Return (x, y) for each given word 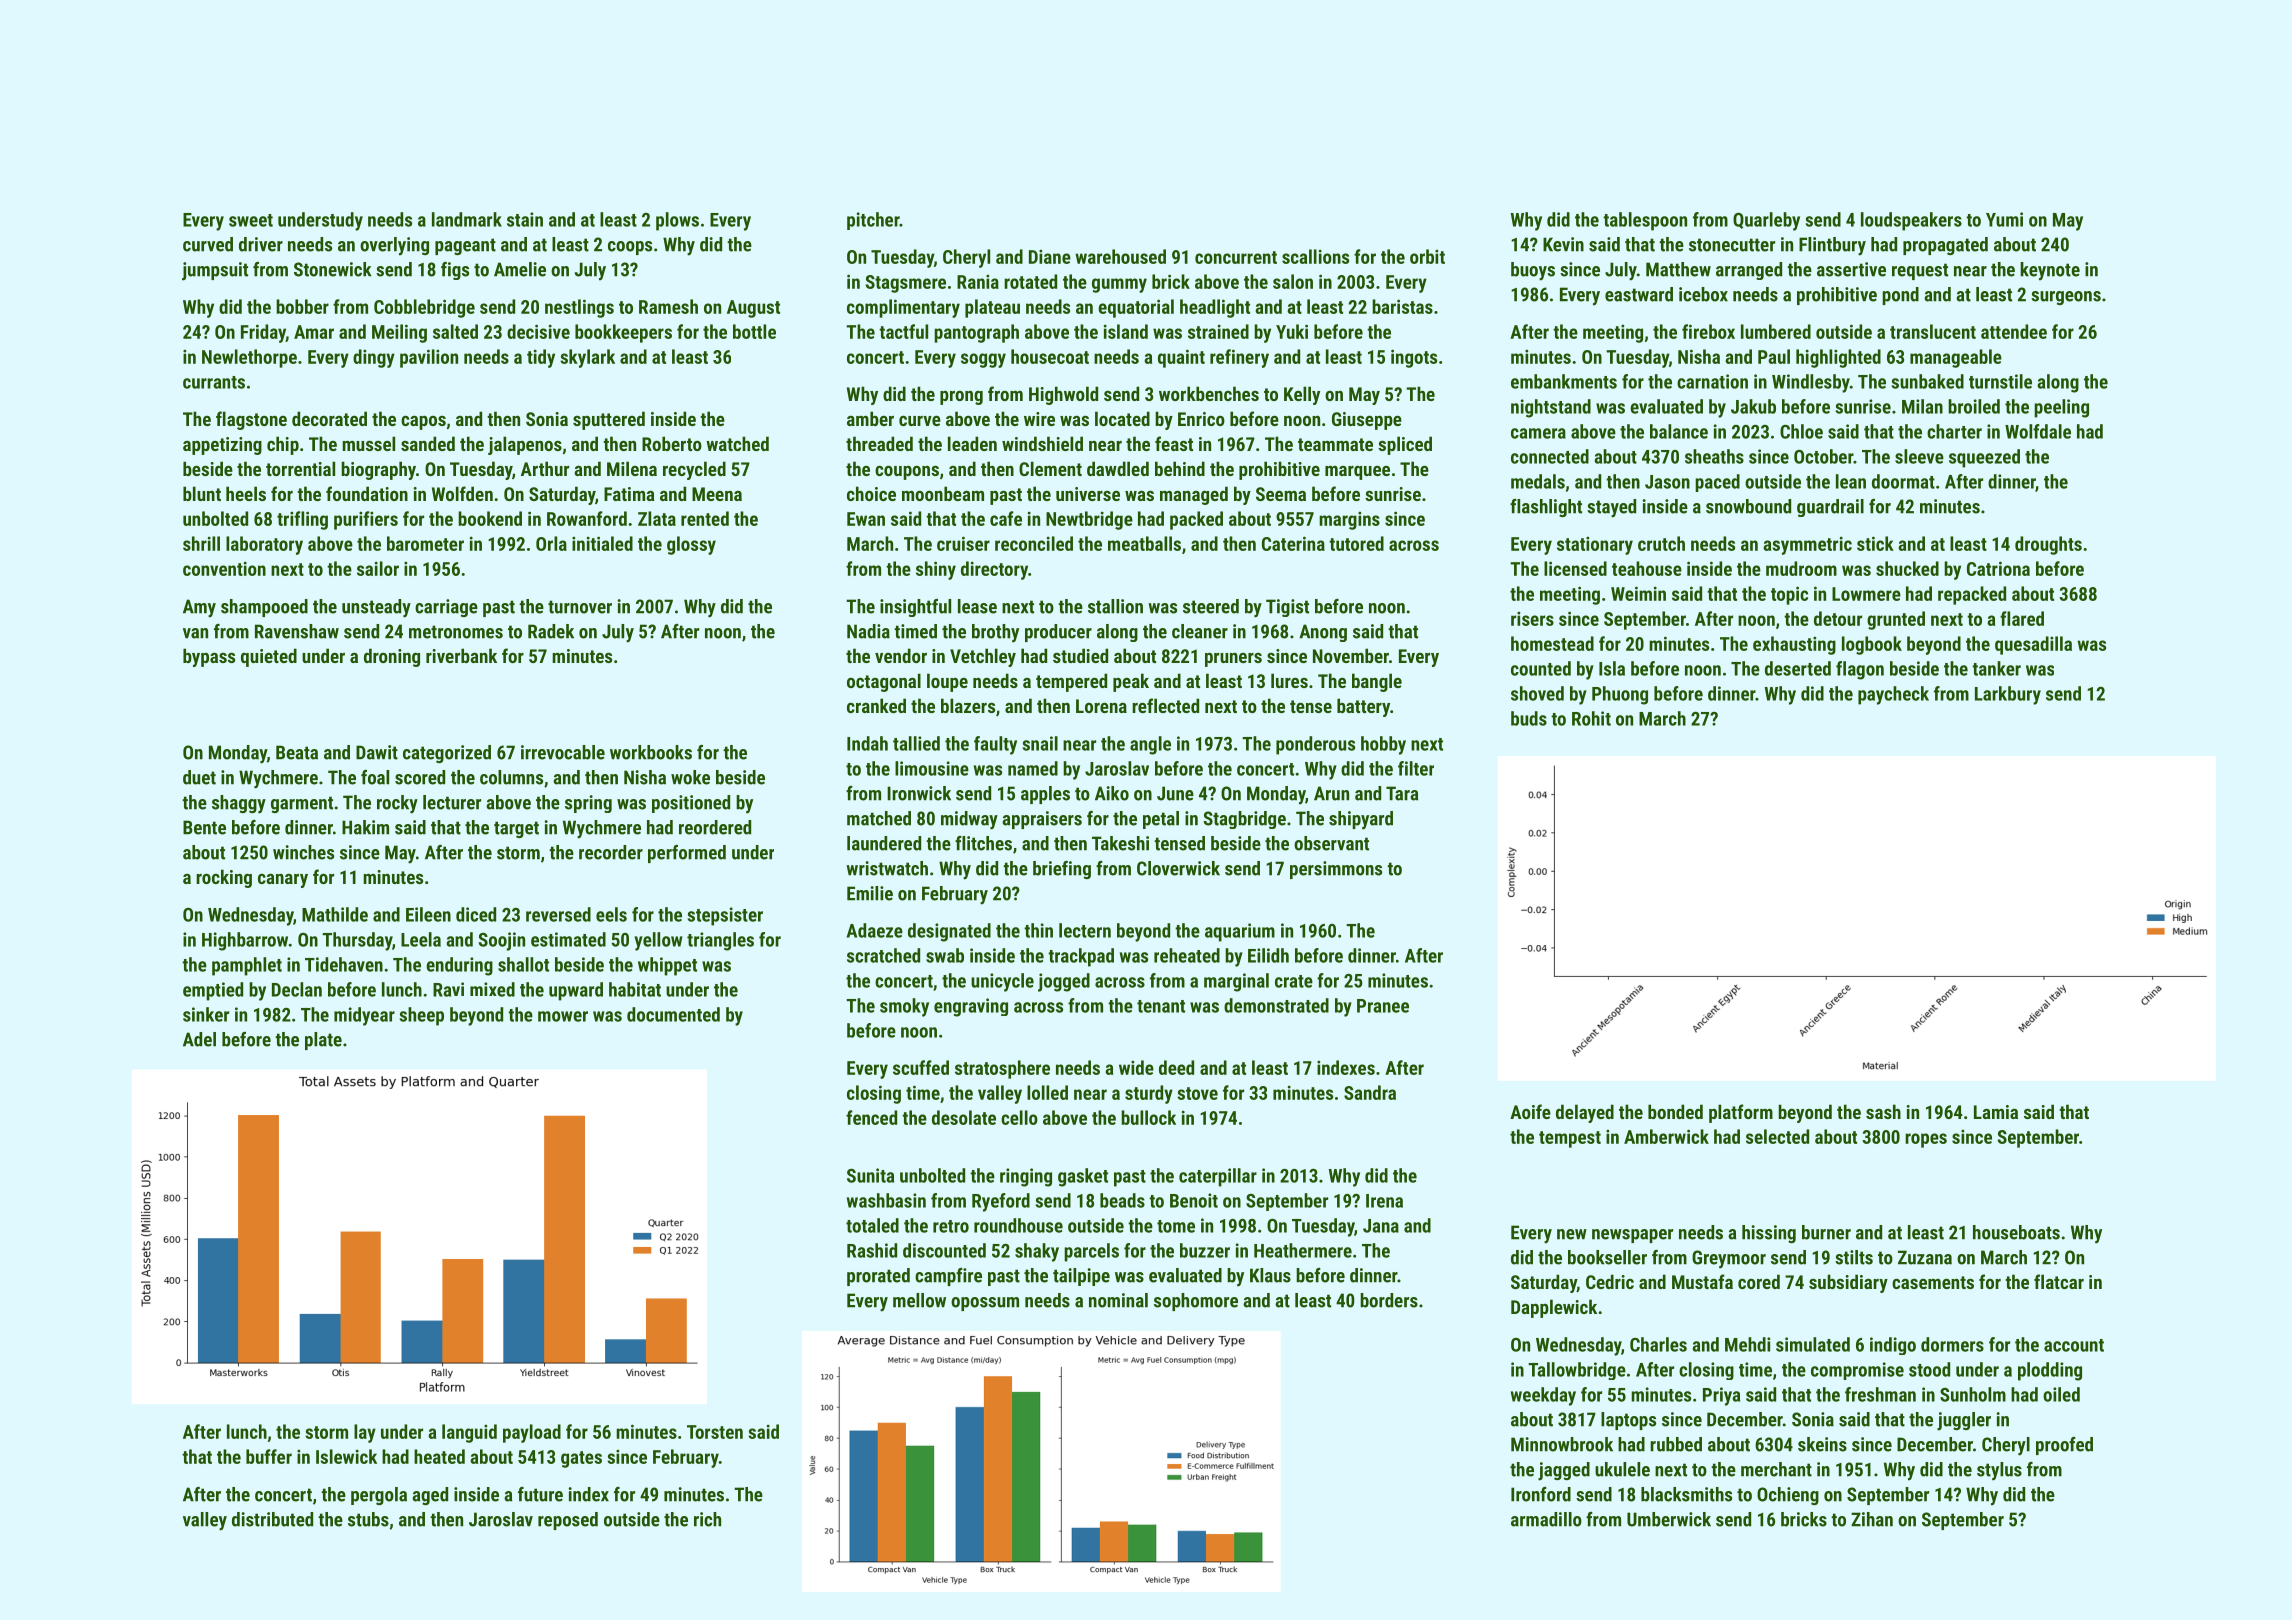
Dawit (377, 752)
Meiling (399, 333)
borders (1389, 1300)
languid (469, 1433)
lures (1289, 680)
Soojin (502, 941)
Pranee (1383, 1006)
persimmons (1336, 870)
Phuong (1620, 695)
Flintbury (1832, 246)
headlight (1215, 308)
